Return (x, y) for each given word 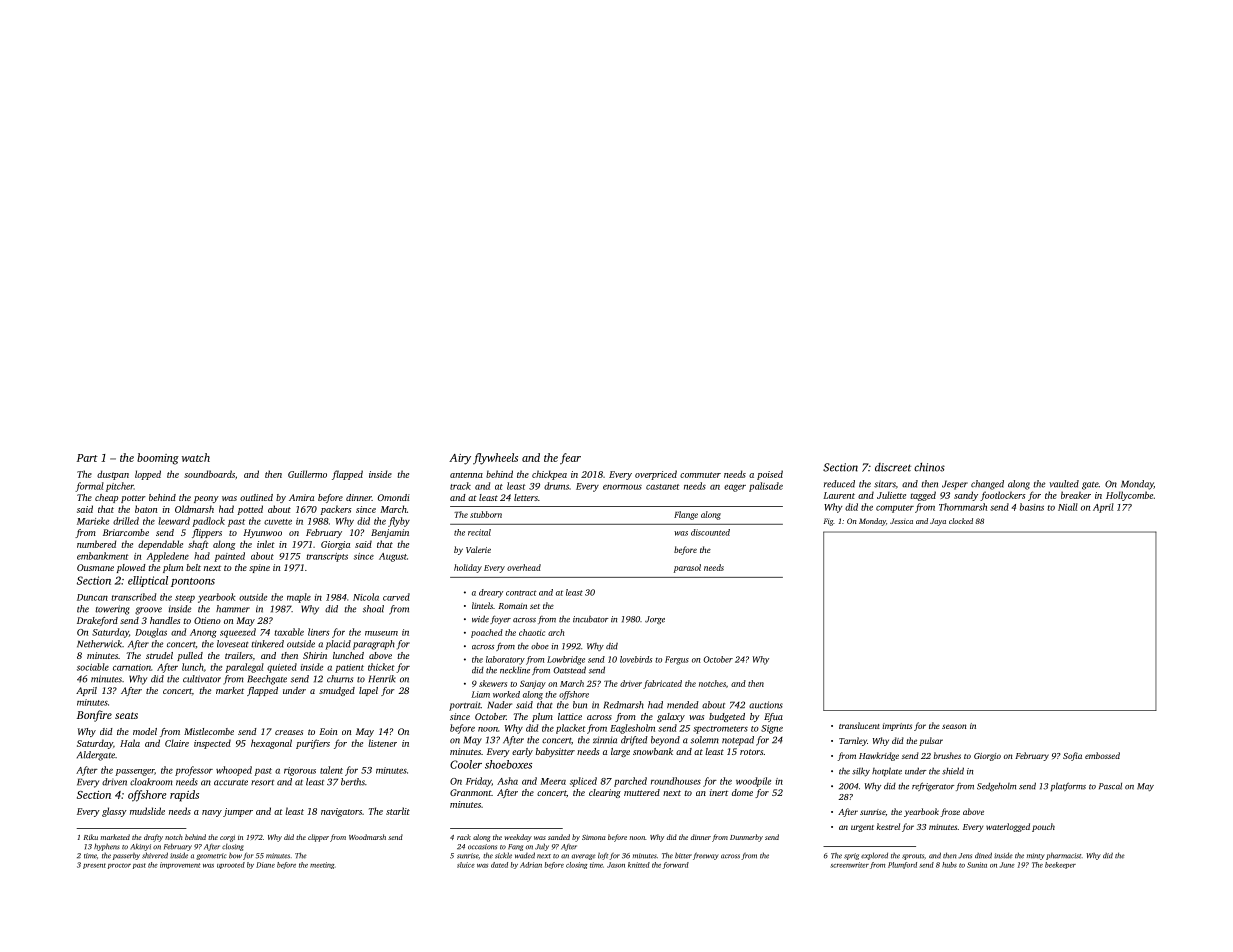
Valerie (478, 549)
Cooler (466, 764)
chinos (929, 467)
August (393, 557)
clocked (961, 521)
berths (353, 782)
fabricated (662, 684)
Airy (460, 459)
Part (87, 458)
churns (340, 679)
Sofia (1072, 756)
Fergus (677, 660)
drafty (153, 838)
